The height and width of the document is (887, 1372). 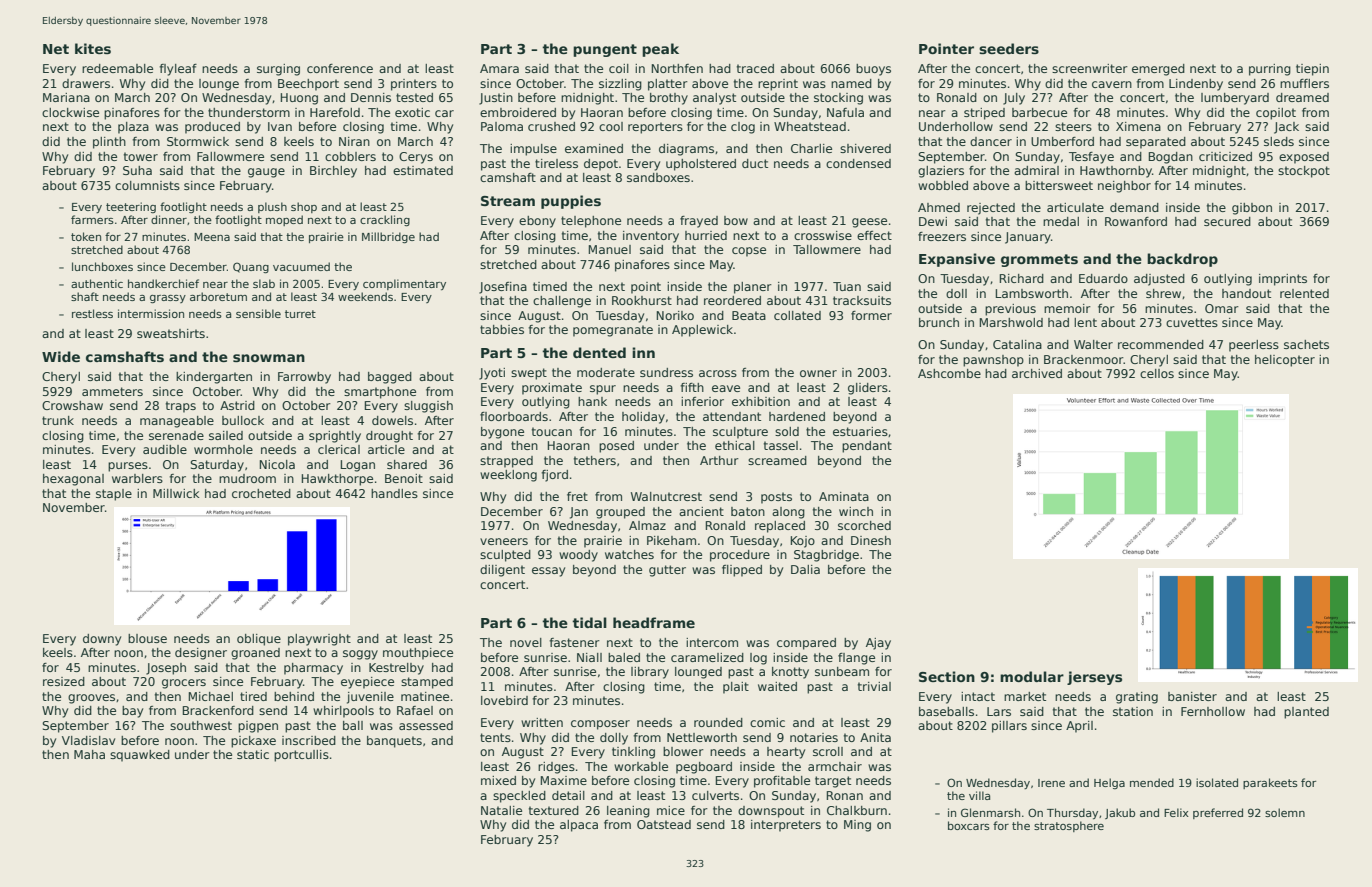 I want to click on hexagonal, so click(x=73, y=480).
